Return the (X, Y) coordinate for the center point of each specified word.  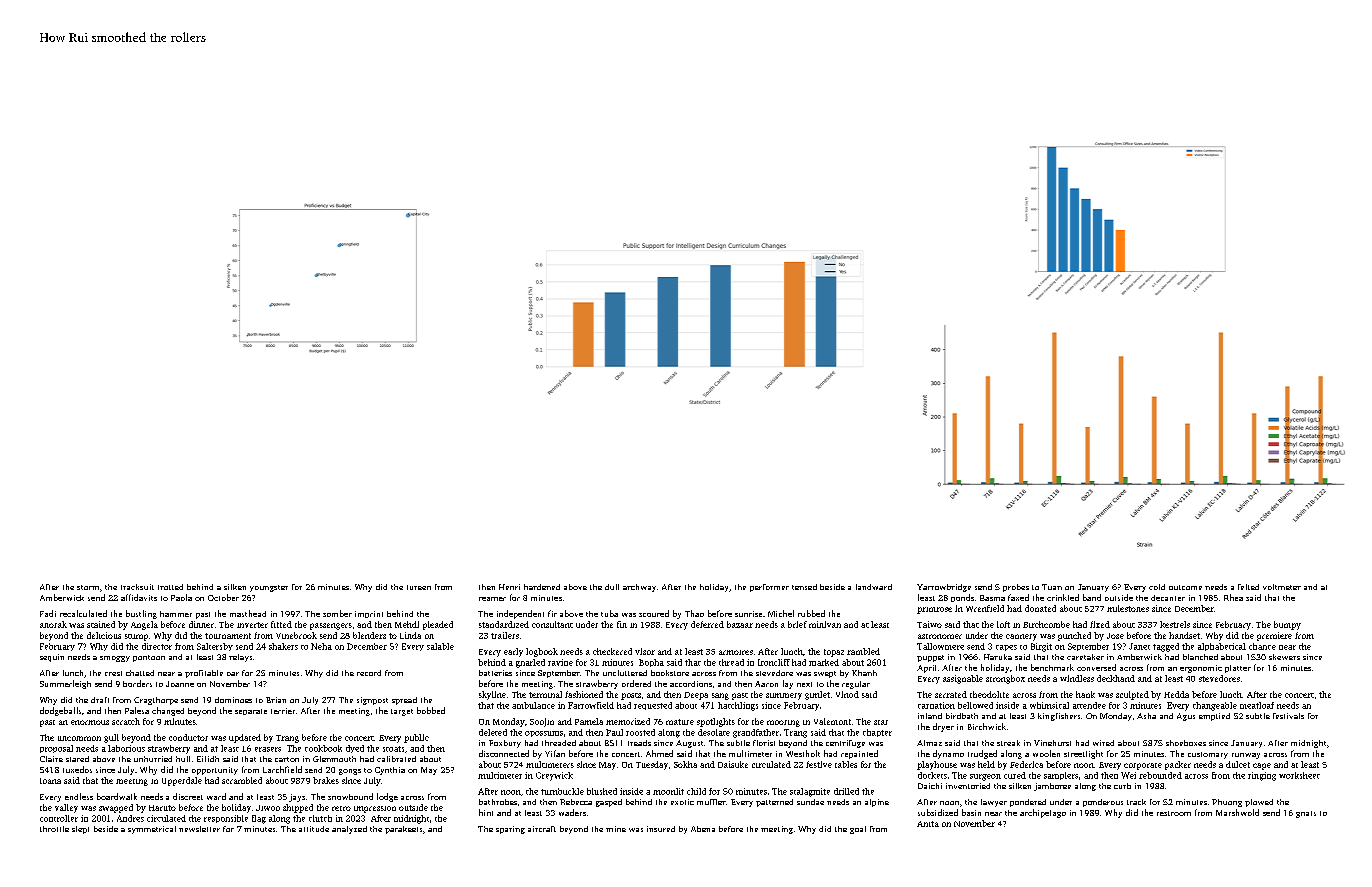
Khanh (864, 673)
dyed (355, 749)
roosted (640, 732)
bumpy (1287, 625)
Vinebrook (296, 635)
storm (88, 587)
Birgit (1041, 647)
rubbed (811, 613)
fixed (1100, 624)
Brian (276, 700)
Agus (1186, 717)
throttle (54, 829)
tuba (609, 613)
